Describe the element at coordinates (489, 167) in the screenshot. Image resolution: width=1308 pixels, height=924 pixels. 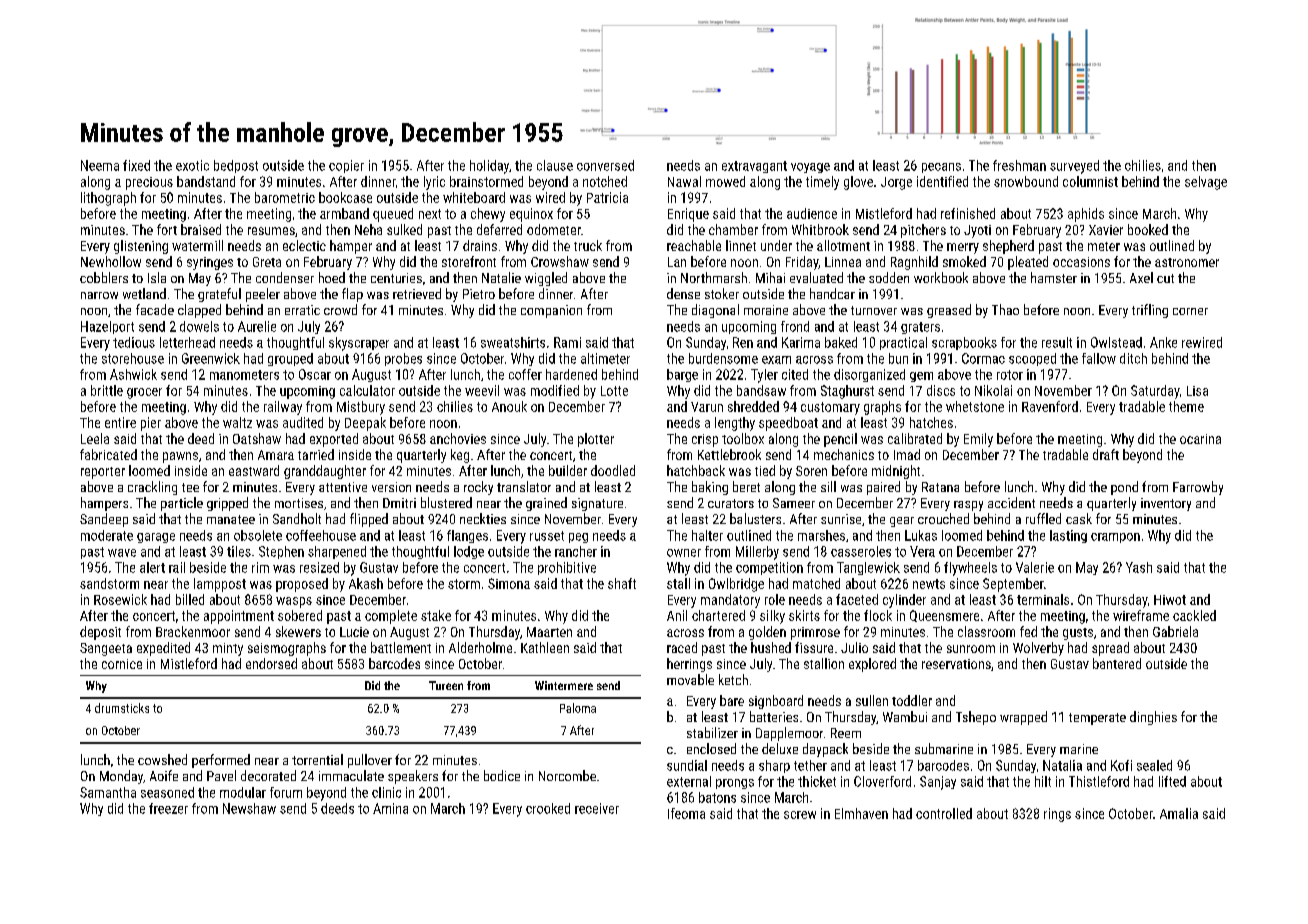
I see `holiday` at that location.
